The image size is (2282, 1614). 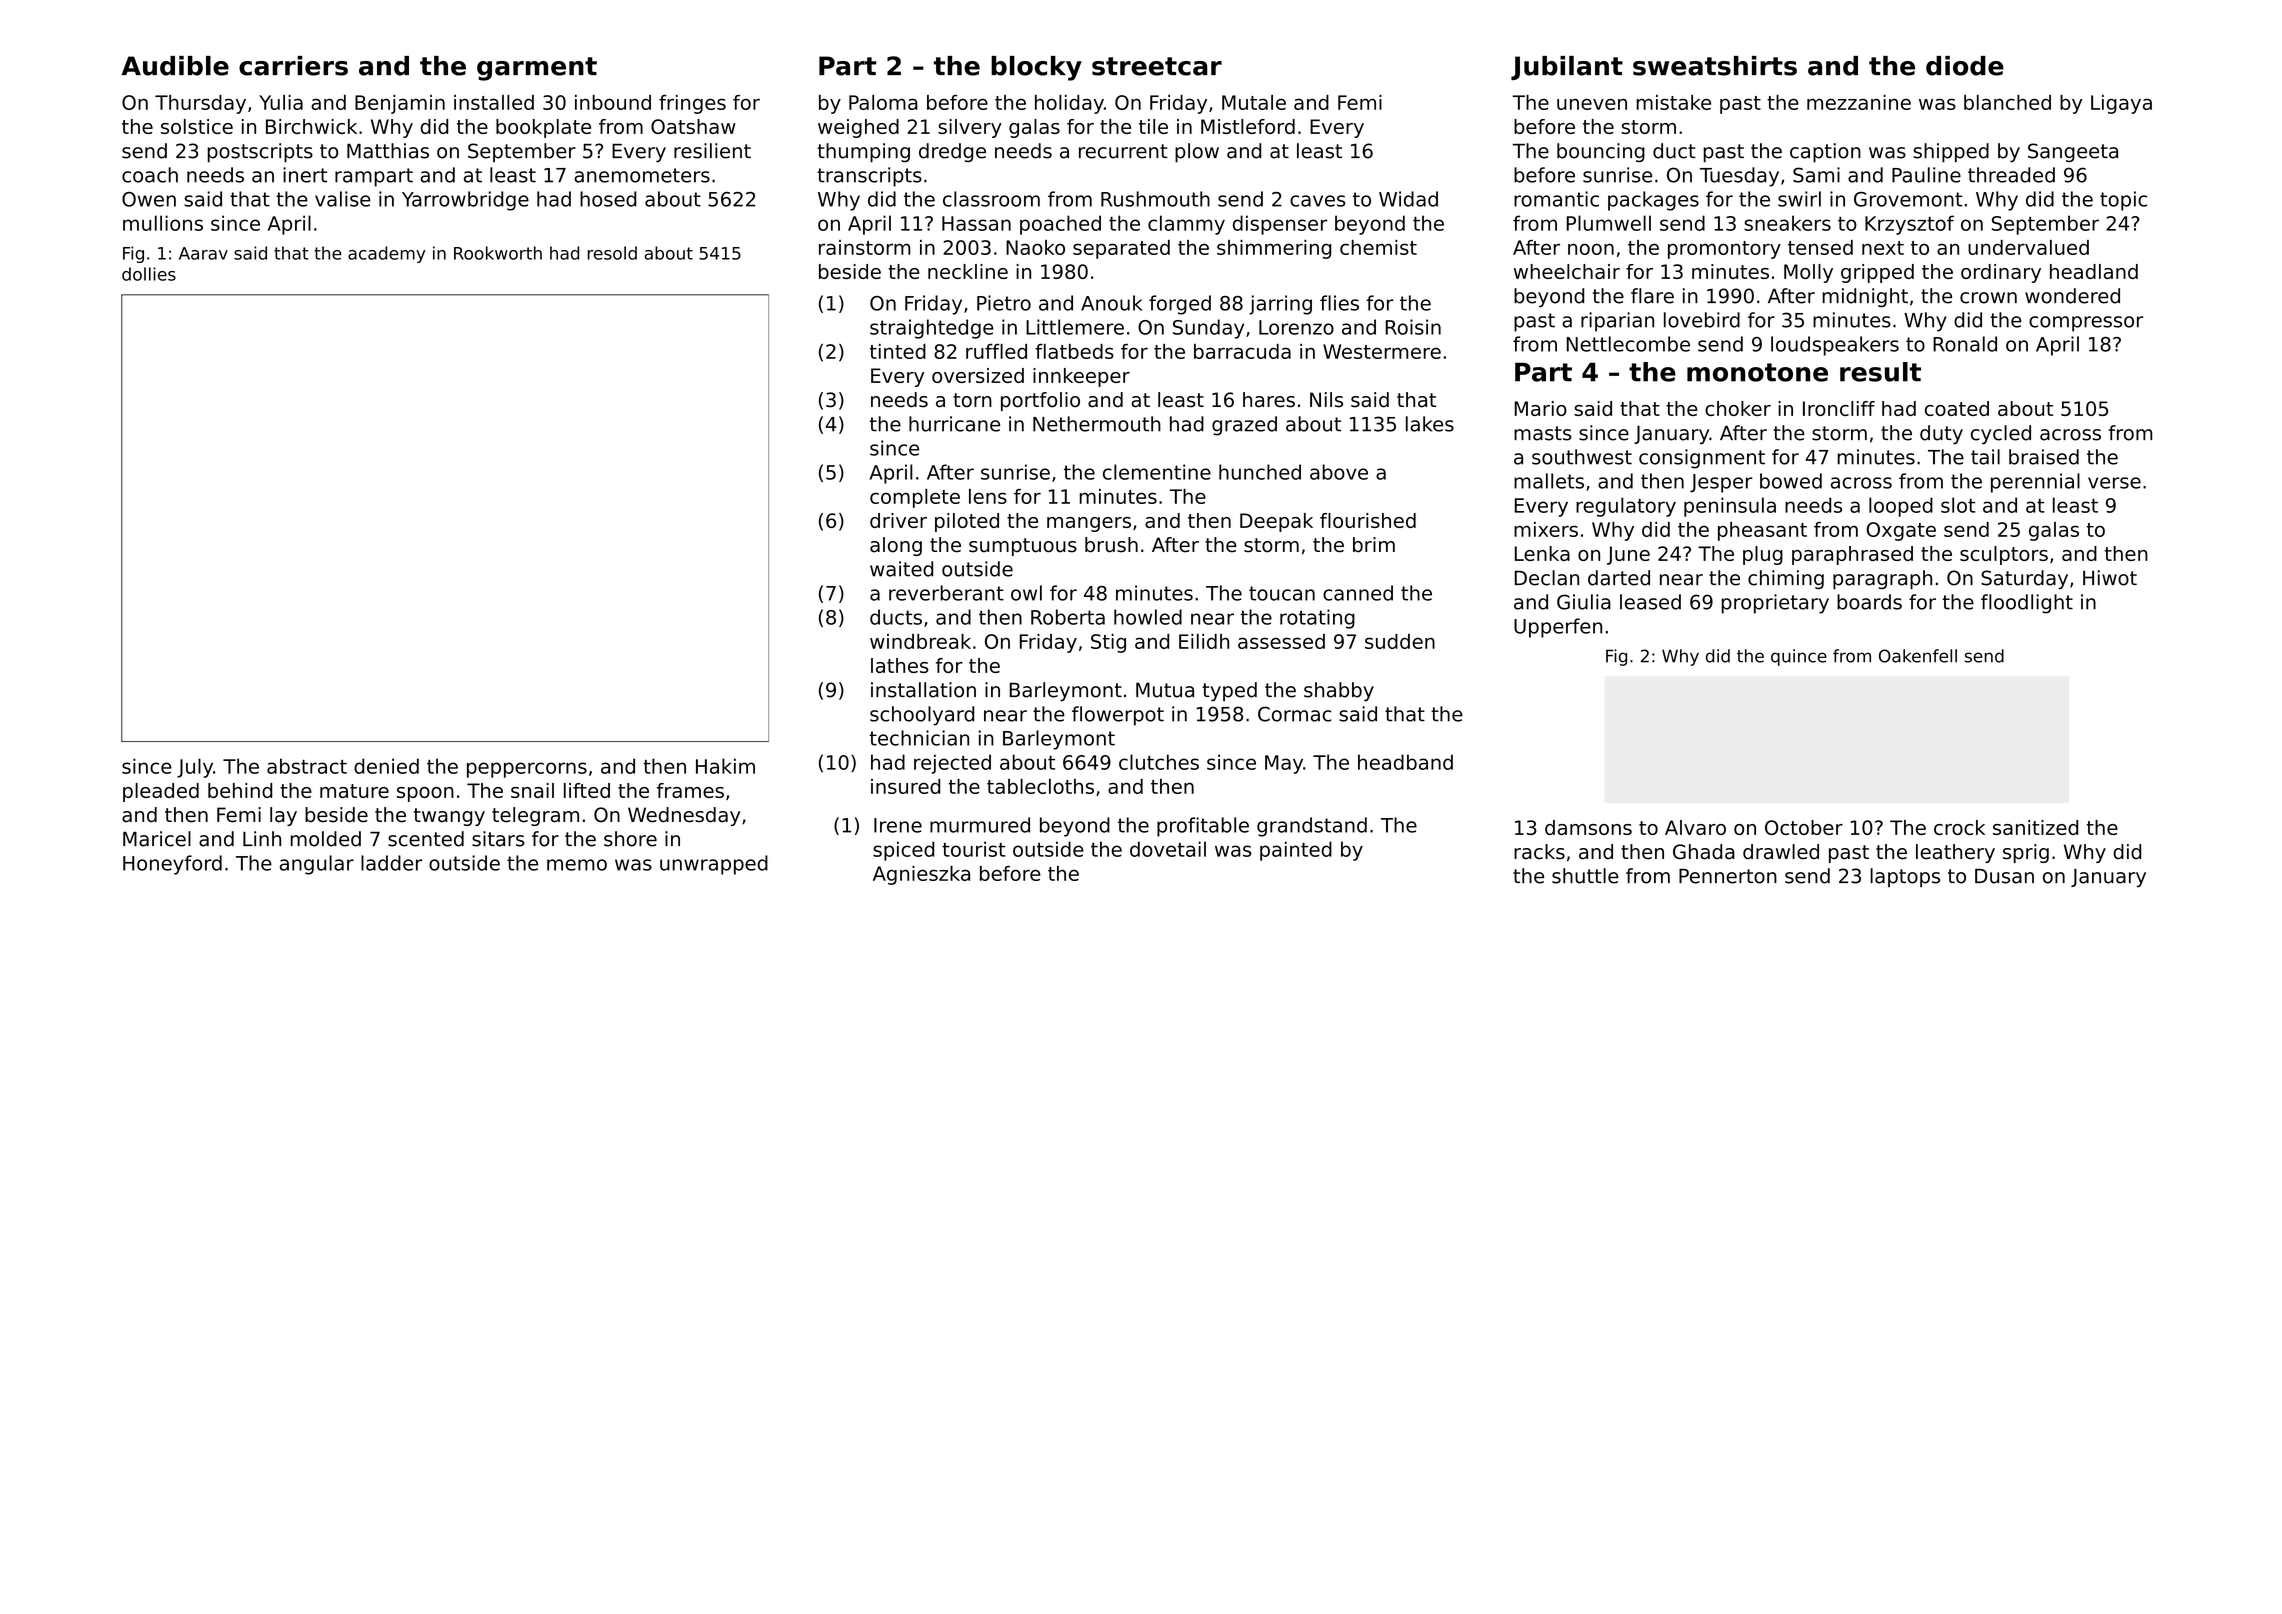 I want to click on undervalued, so click(x=2028, y=247).
